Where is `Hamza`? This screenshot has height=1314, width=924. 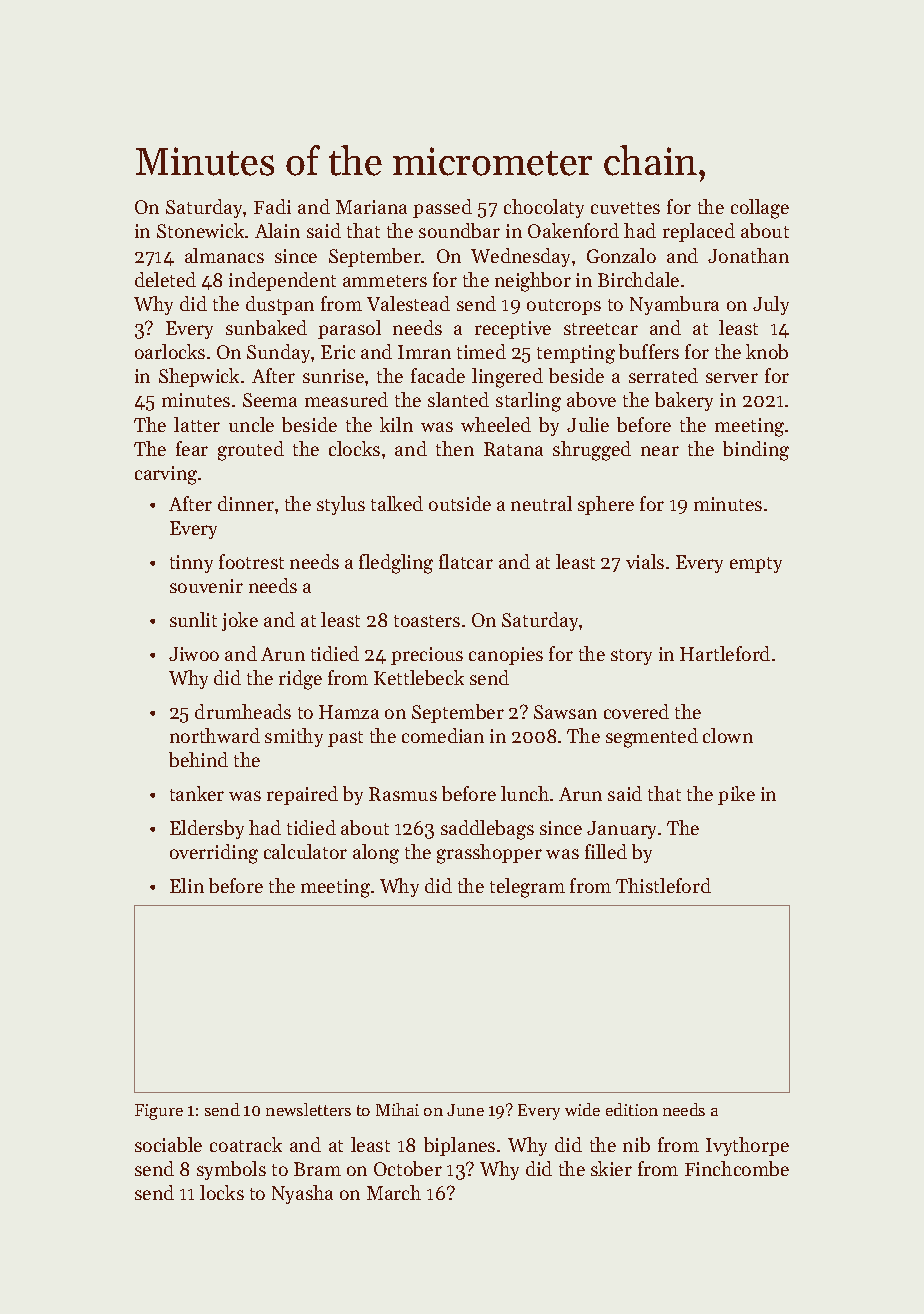
Hamza is located at coordinates (349, 712).
